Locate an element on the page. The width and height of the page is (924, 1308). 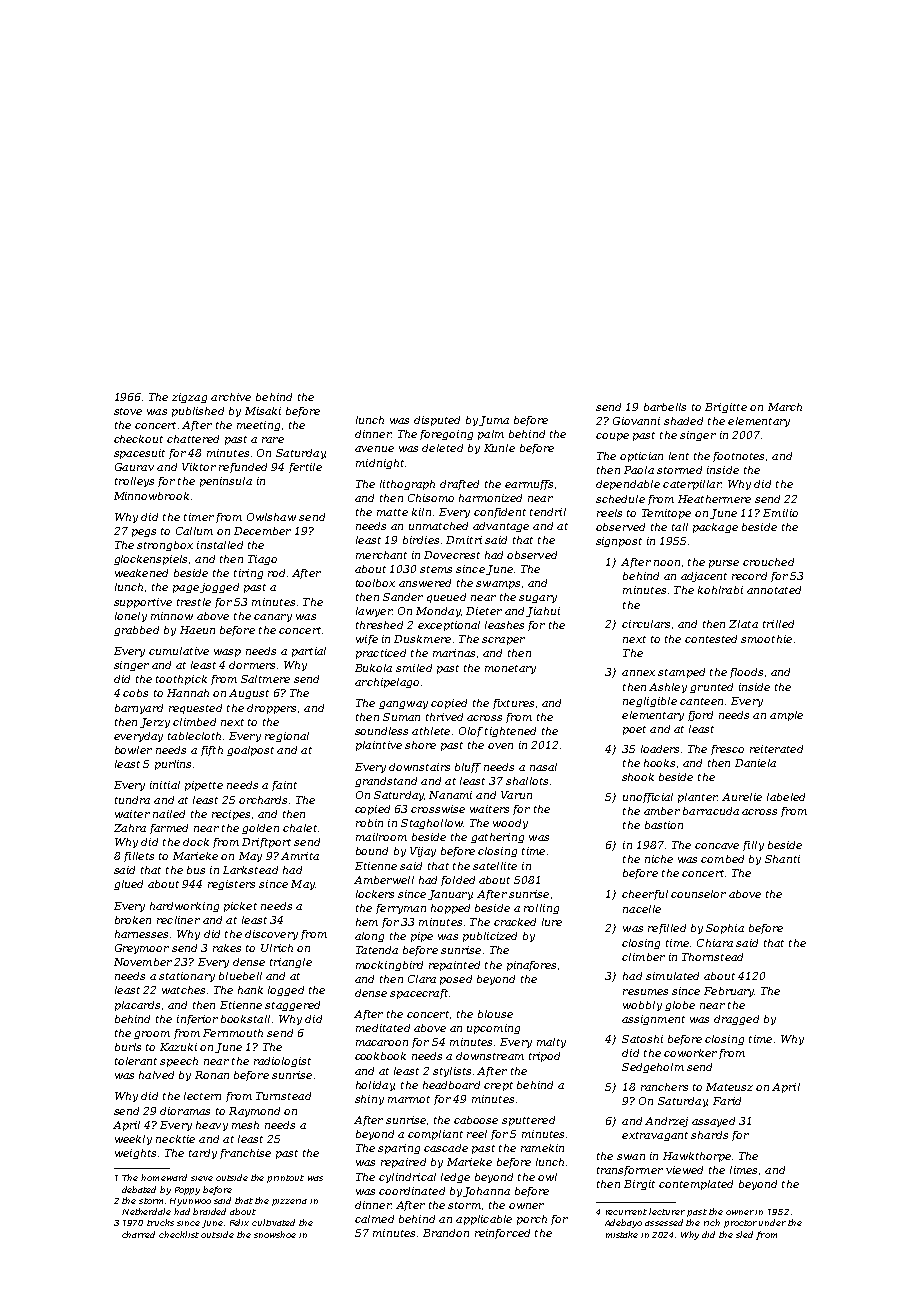
climber is located at coordinates (643, 957).
